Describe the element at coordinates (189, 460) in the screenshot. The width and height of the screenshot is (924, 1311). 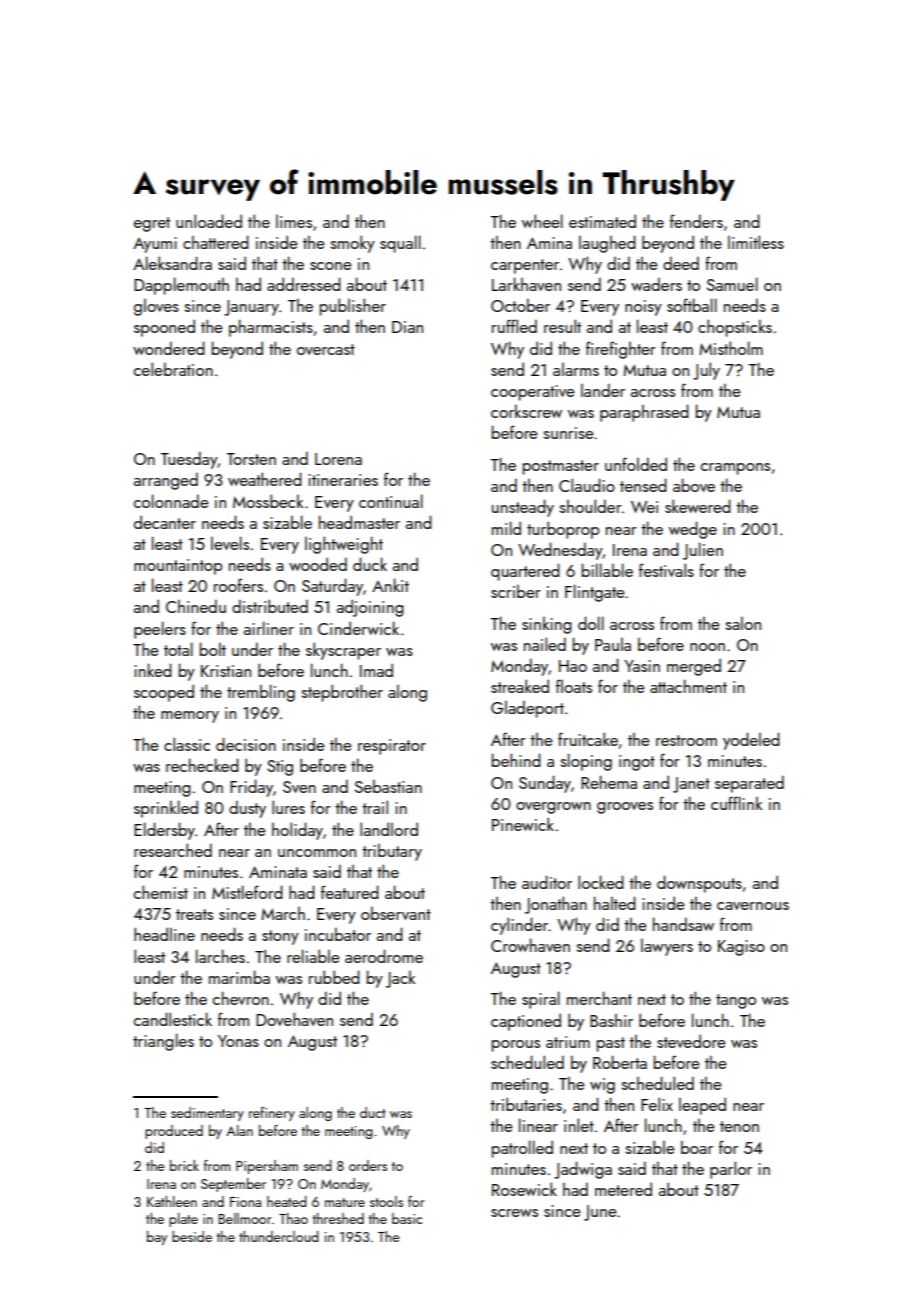
I see `Tuesday` at that location.
